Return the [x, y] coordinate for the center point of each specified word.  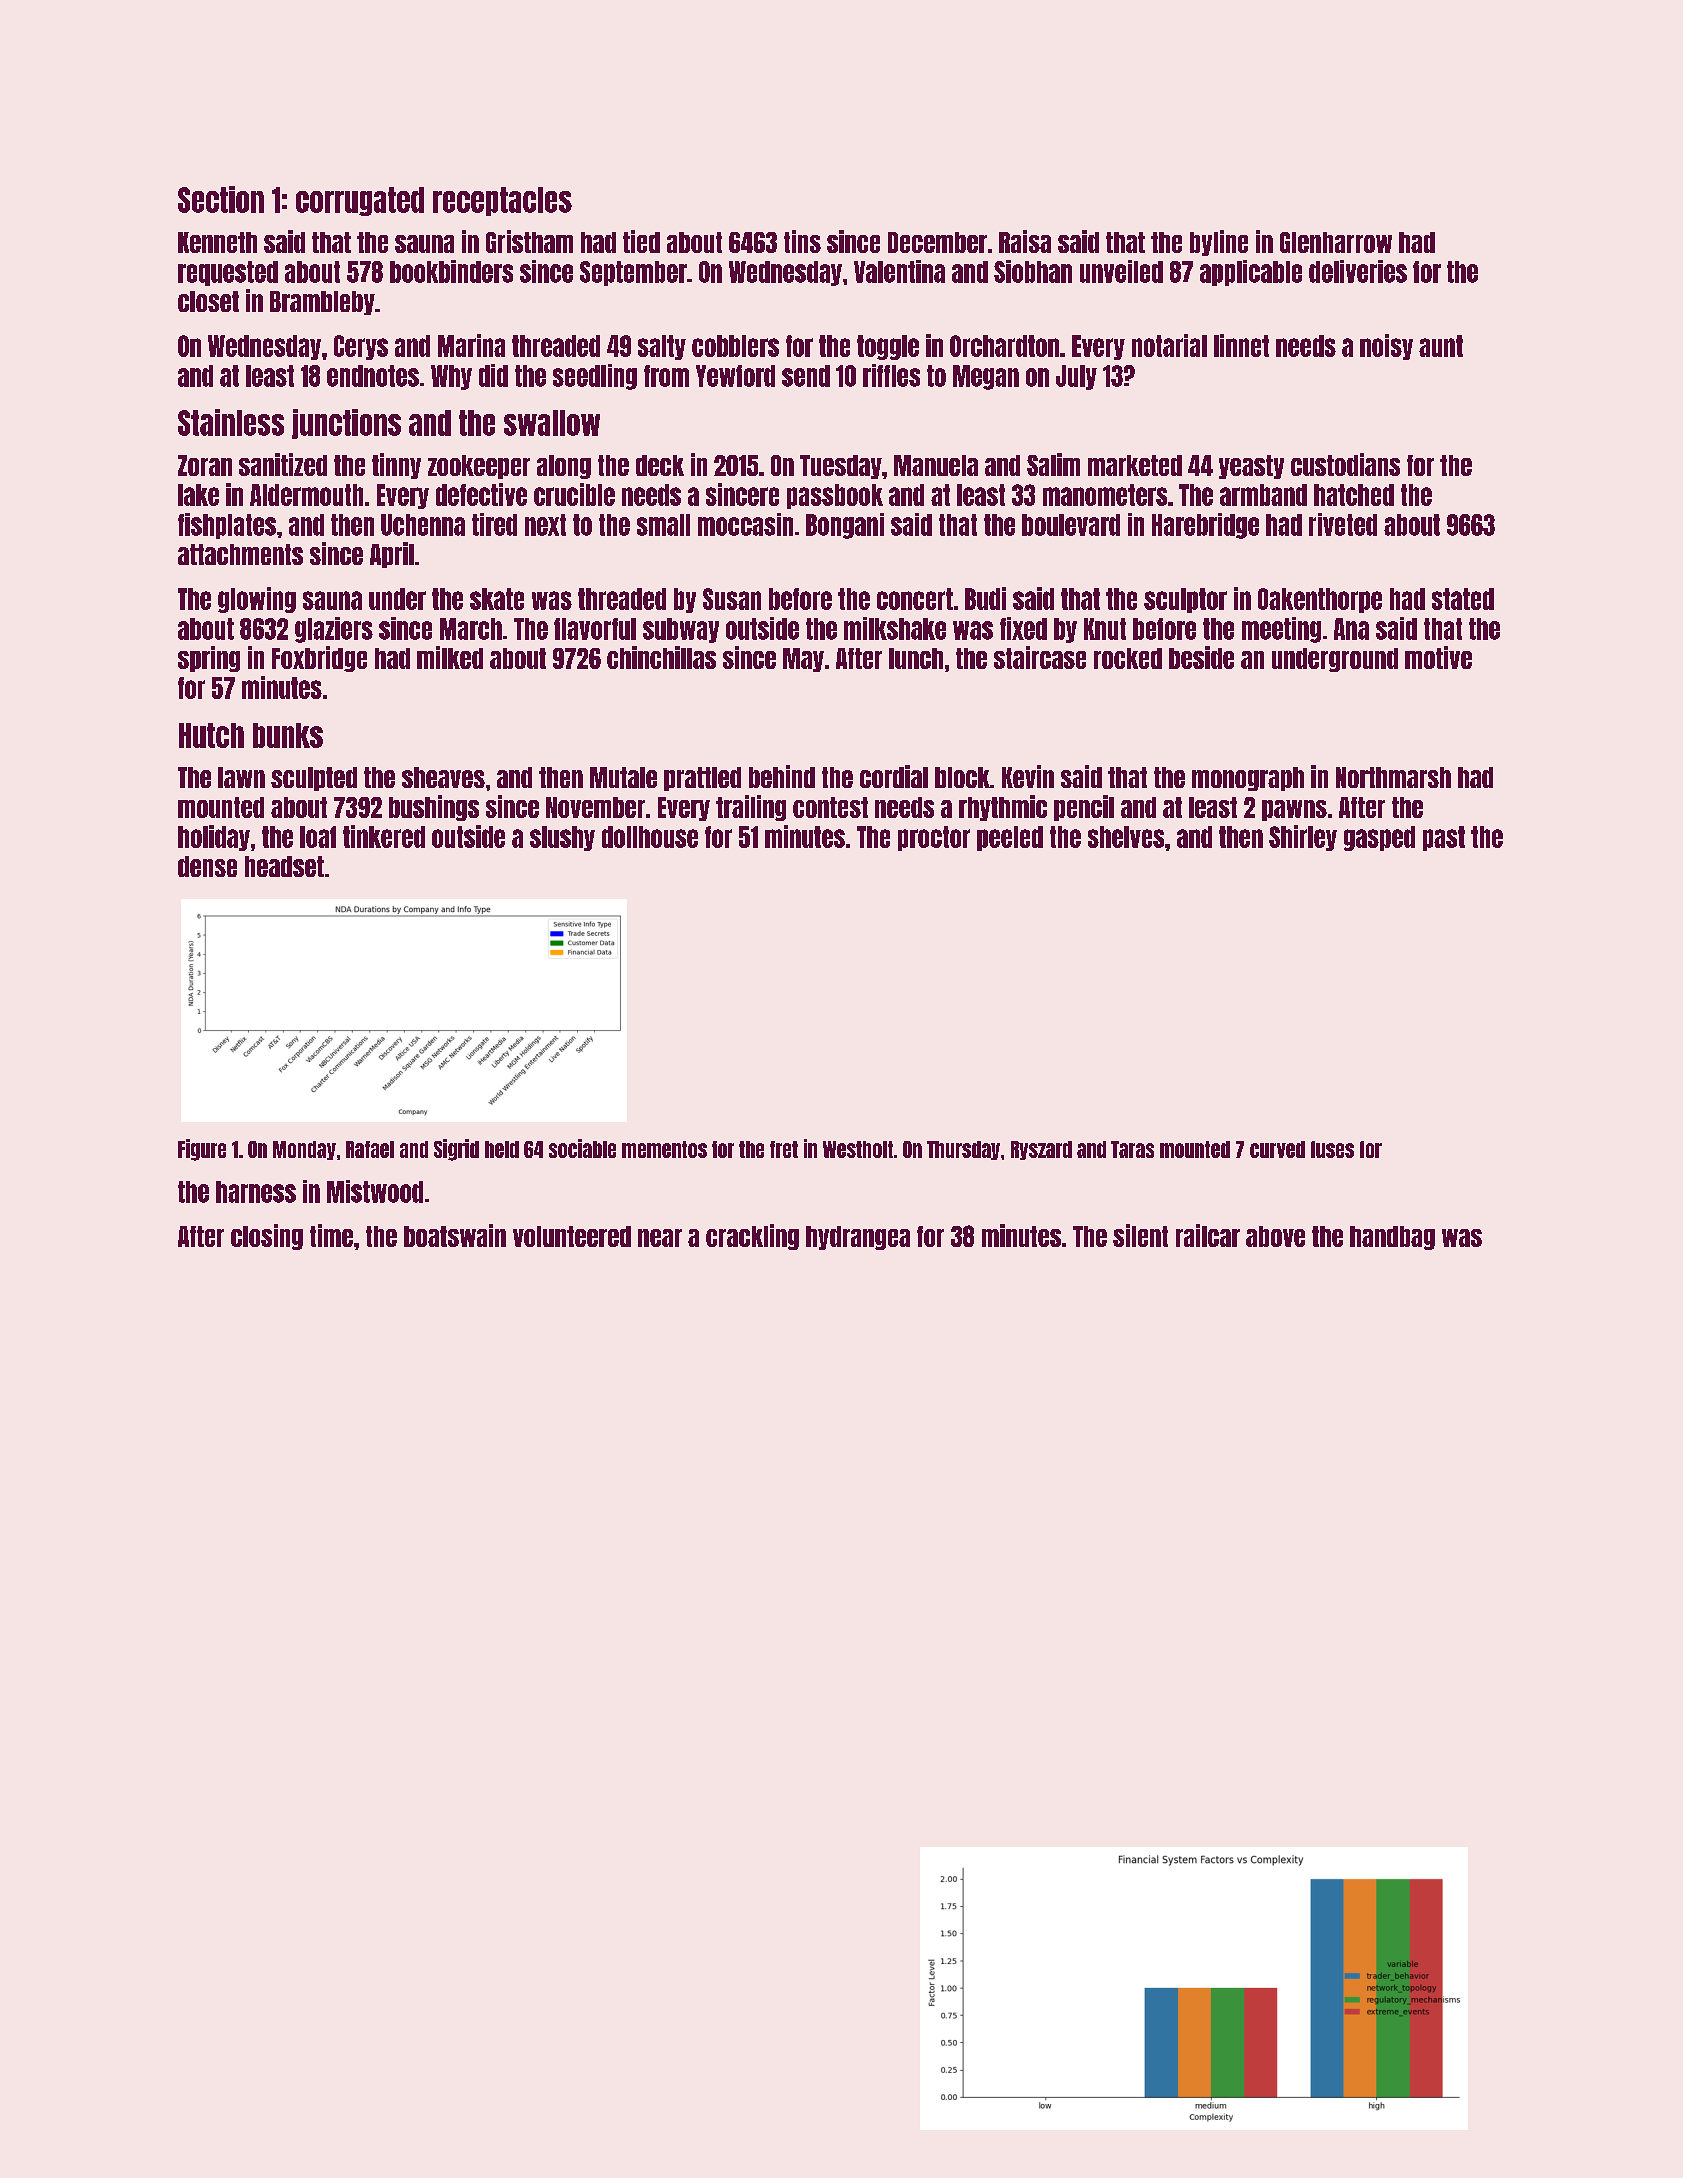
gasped [1379, 838]
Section [221, 199]
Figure [202, 1150]
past [1444, 838]
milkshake [895, 628]
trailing [751, 808]
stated [1463, 599]
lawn [241, 777]
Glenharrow [1336, 242]
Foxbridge [319, 659]
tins [802, 241]
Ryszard [1041, 1150]
